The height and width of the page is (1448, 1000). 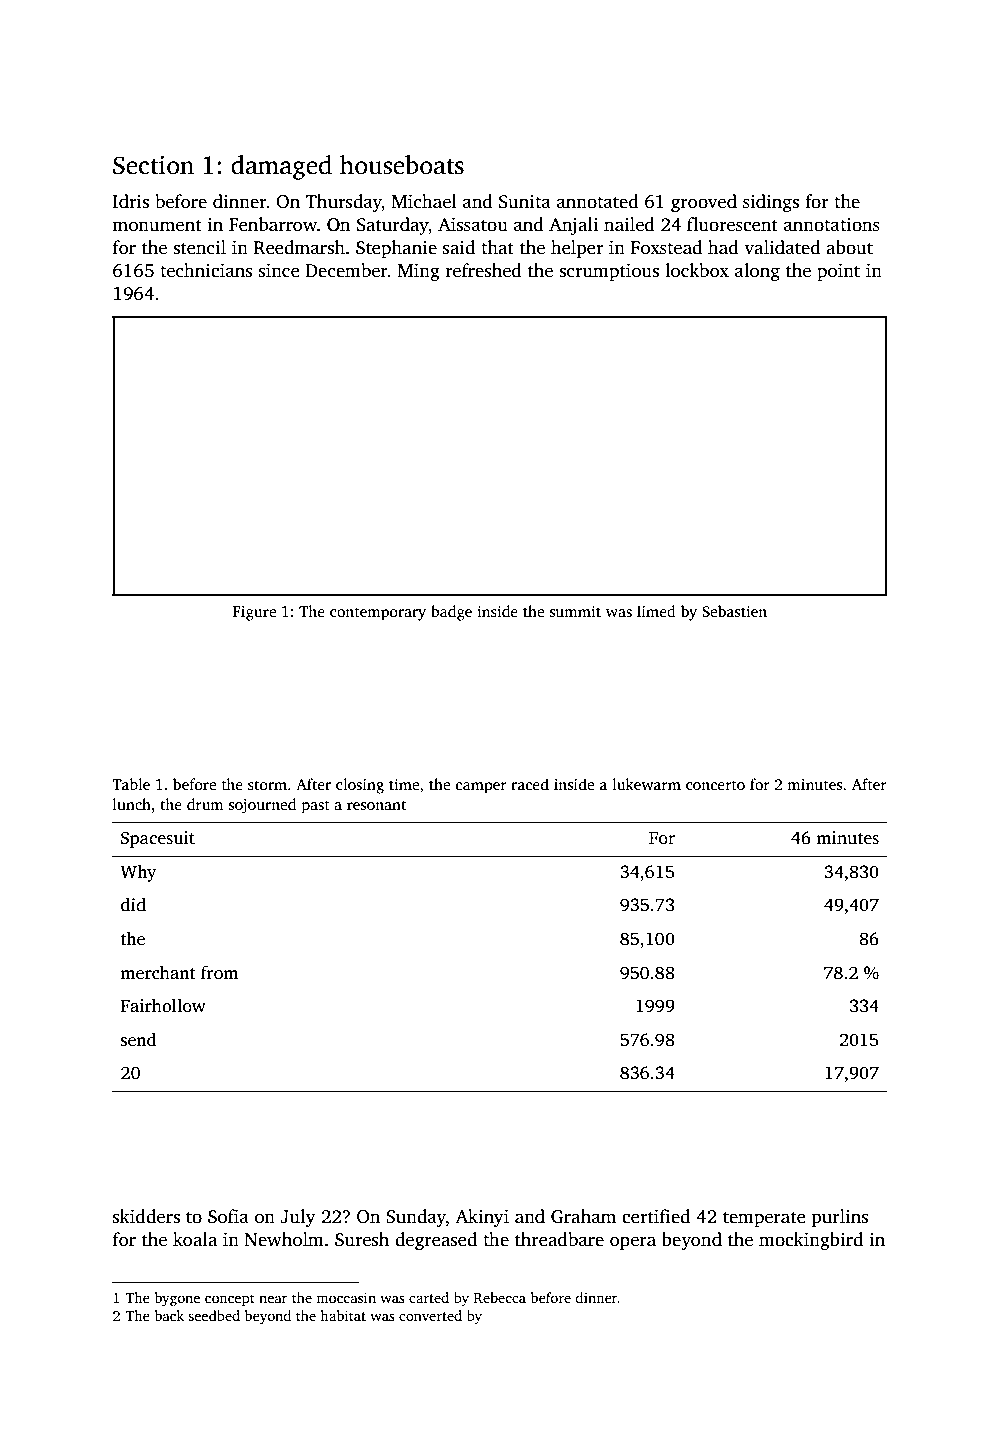 What do you see at coordinates (734, 611) in the page?
I see `Sebastien` at bounding box center [734, 611].
